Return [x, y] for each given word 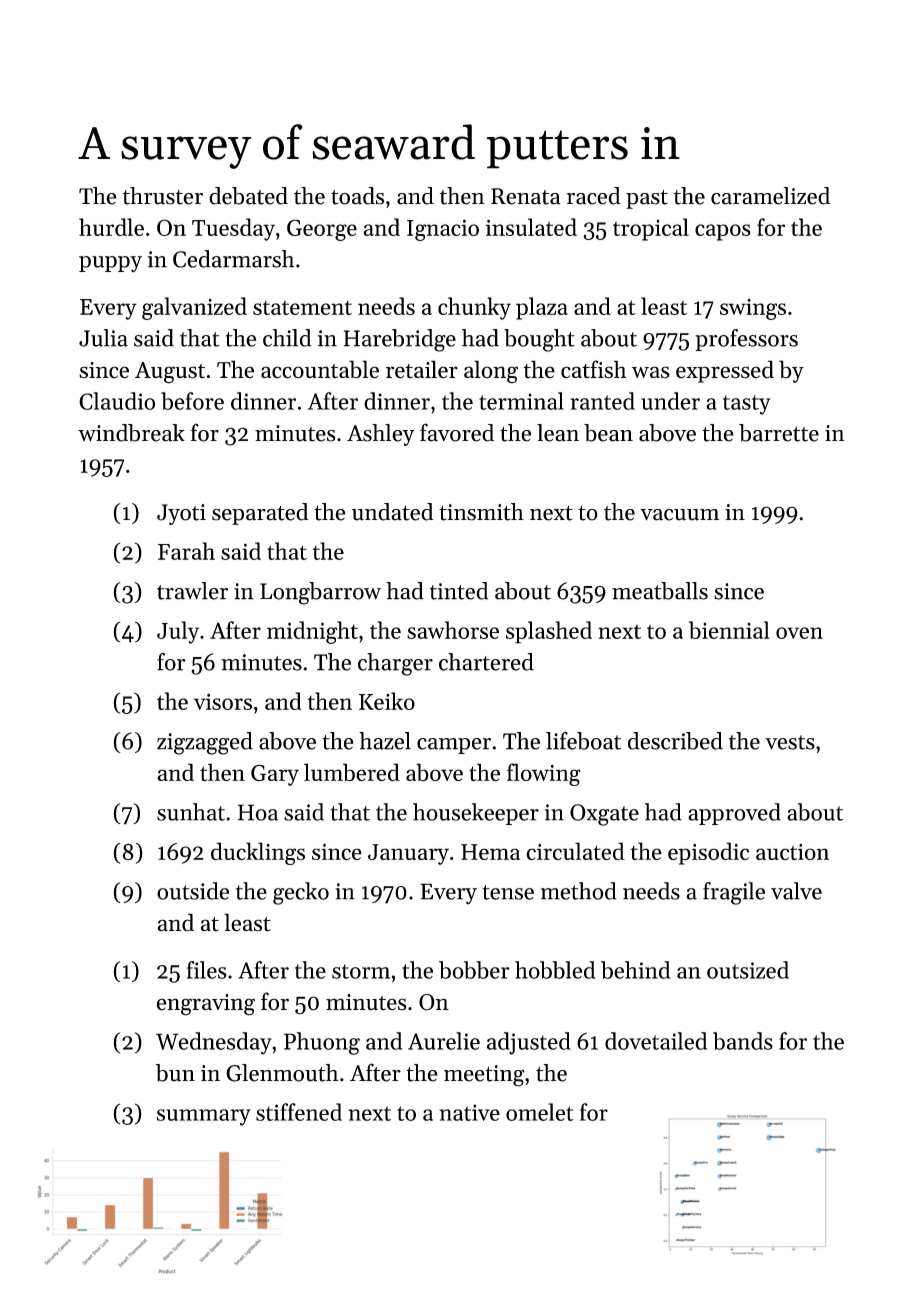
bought [539, 340]
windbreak [131, 433]
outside [193, 891]
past [647, 199]
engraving [205, 1005]
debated [248, 196]
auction [792, 852]
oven [799, 633]
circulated [575, 851]
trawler [192, 591]
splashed [549, 632]
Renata [525, 196]
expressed [725, 371]
